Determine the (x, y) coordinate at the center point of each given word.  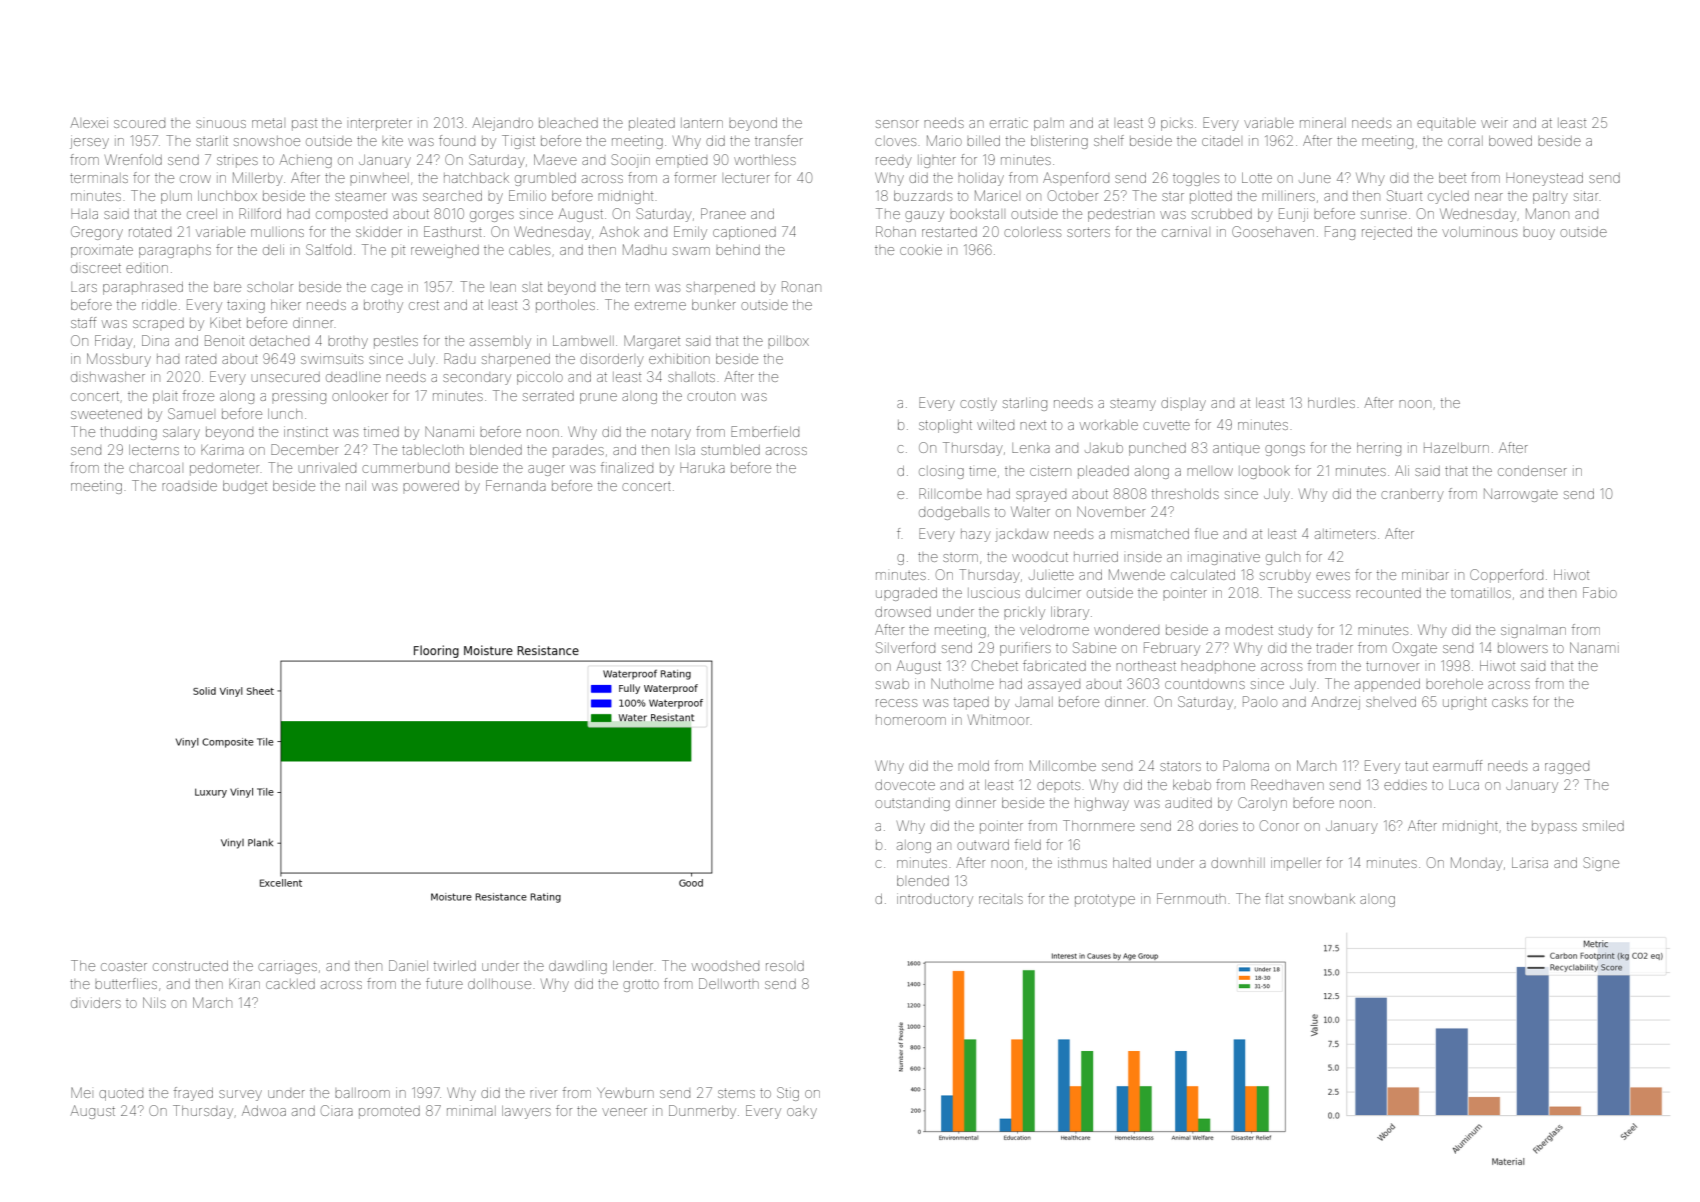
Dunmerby (702, 1112)
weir (1494, 124)
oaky (802, 1113)
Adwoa (264, 1111)
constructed (190, 966)
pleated (652, 124)
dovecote (905, 785)
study (1296, 631)
